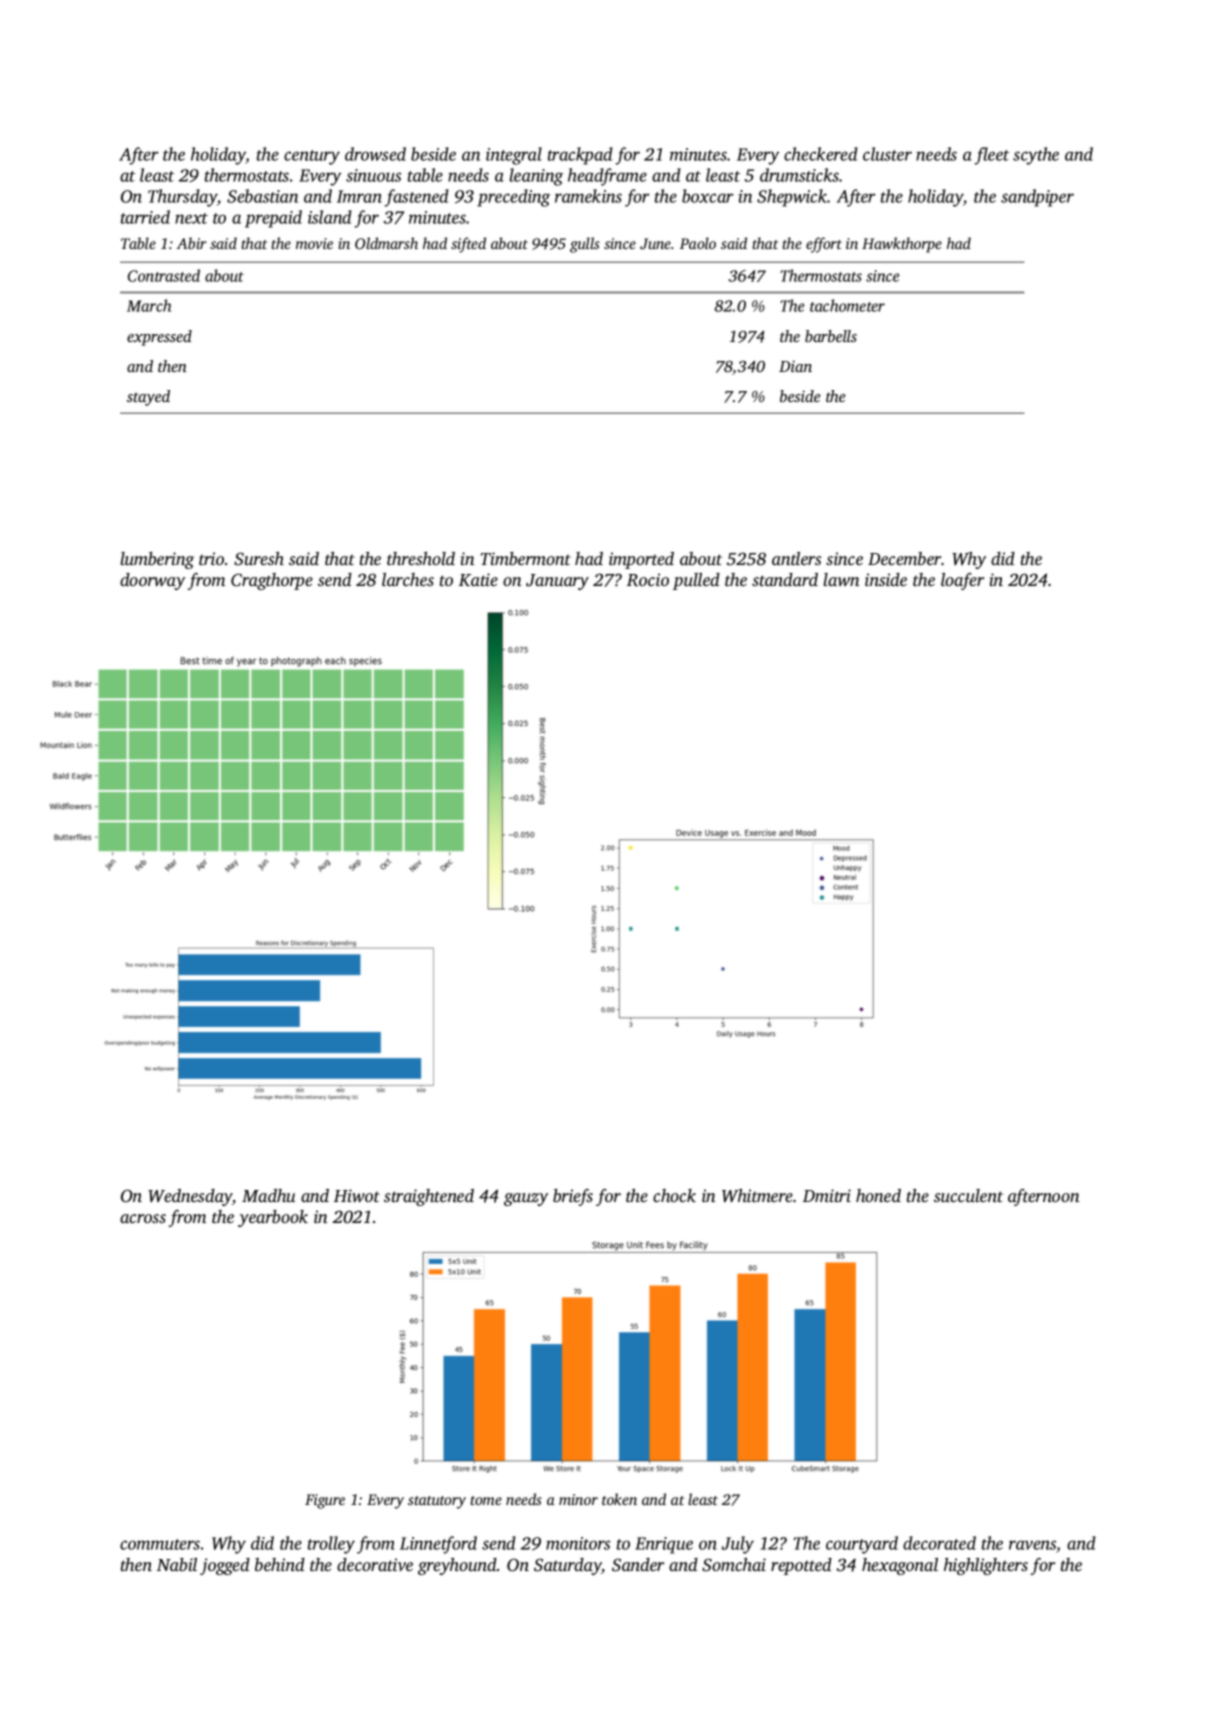  Describe the element at coordinates (573, 1197) in the screenshot. I see `briefs` at that location.
